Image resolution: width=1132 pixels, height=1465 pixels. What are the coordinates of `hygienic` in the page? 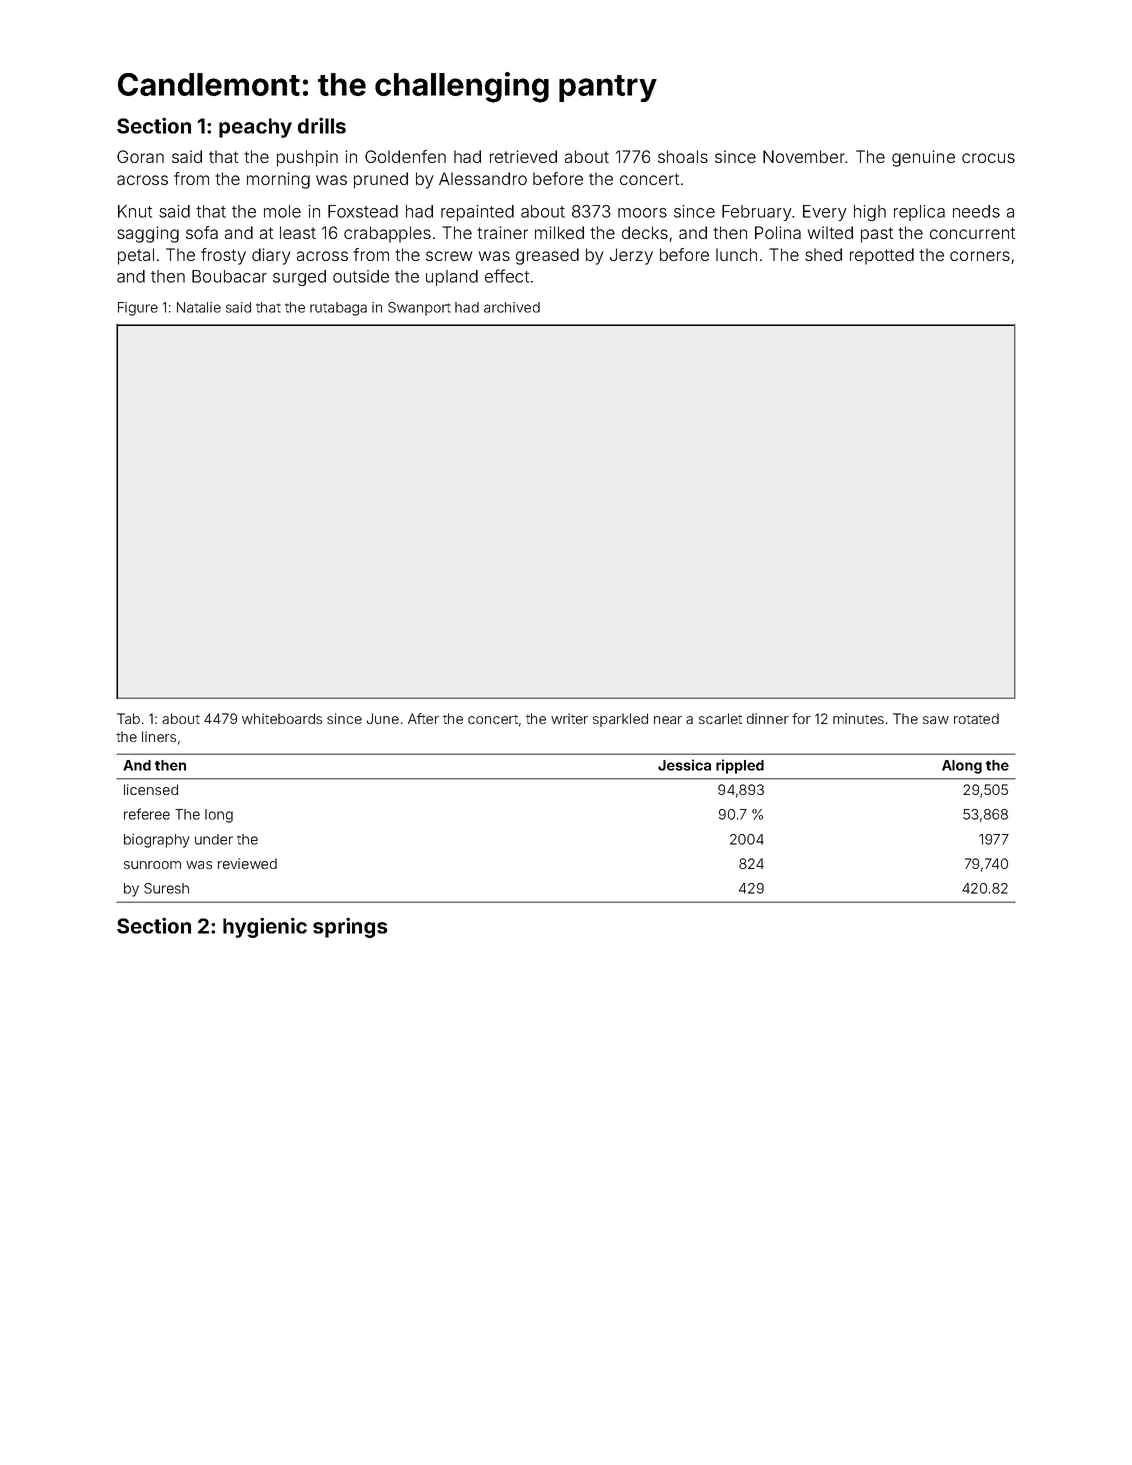 It's located at (265, 927).
